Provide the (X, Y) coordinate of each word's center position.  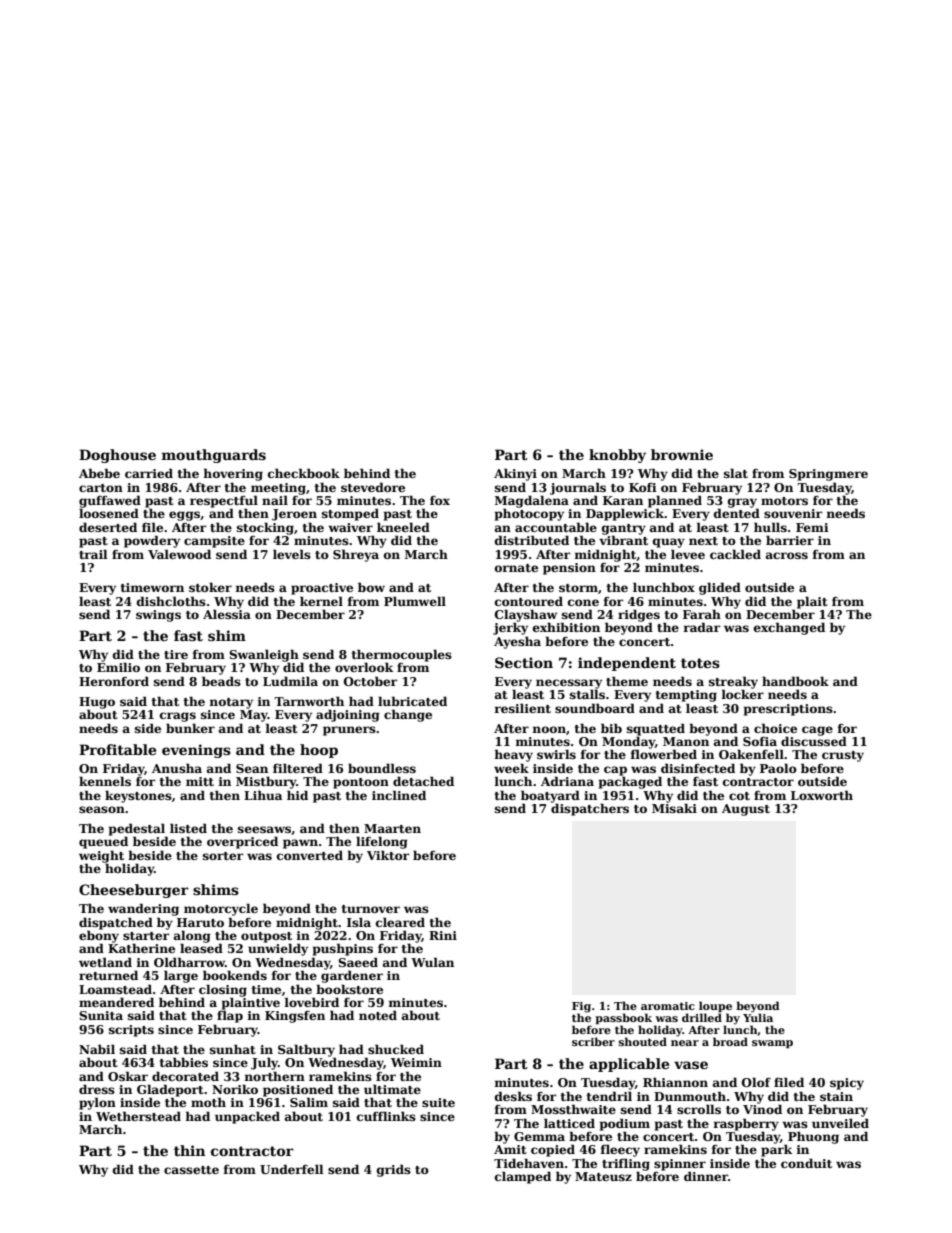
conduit (806, 1163)
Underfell (292, 1169)
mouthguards (214, 456)
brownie (682, 454)
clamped (523, 1177)
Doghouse (117, 456)
